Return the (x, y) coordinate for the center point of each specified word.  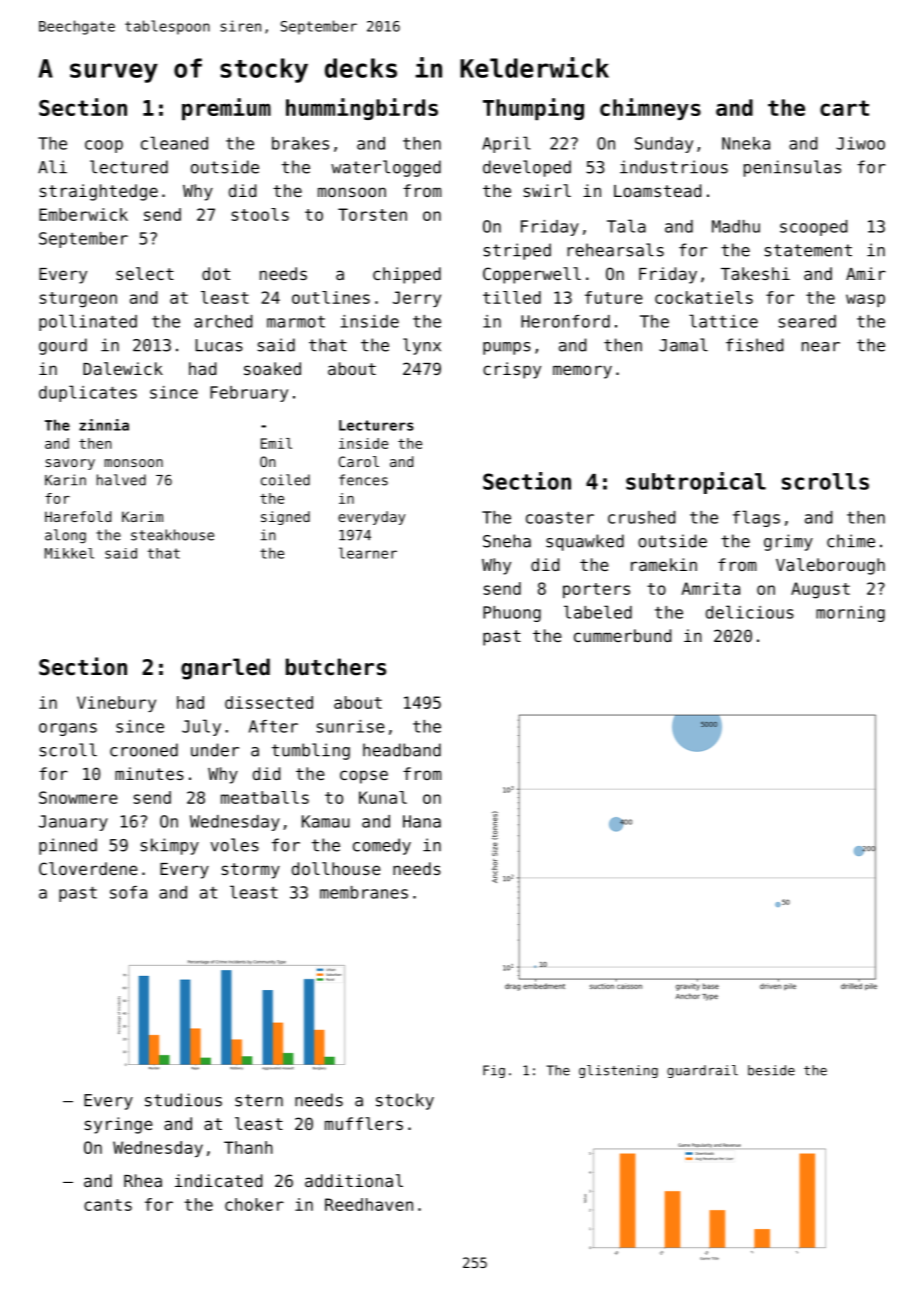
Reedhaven (369, 1204)
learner (368, 553)
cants (108, 1205)
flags (756, 518)
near (821, 347)
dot (216, 273)
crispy (512, 370)
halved (121, 480)
